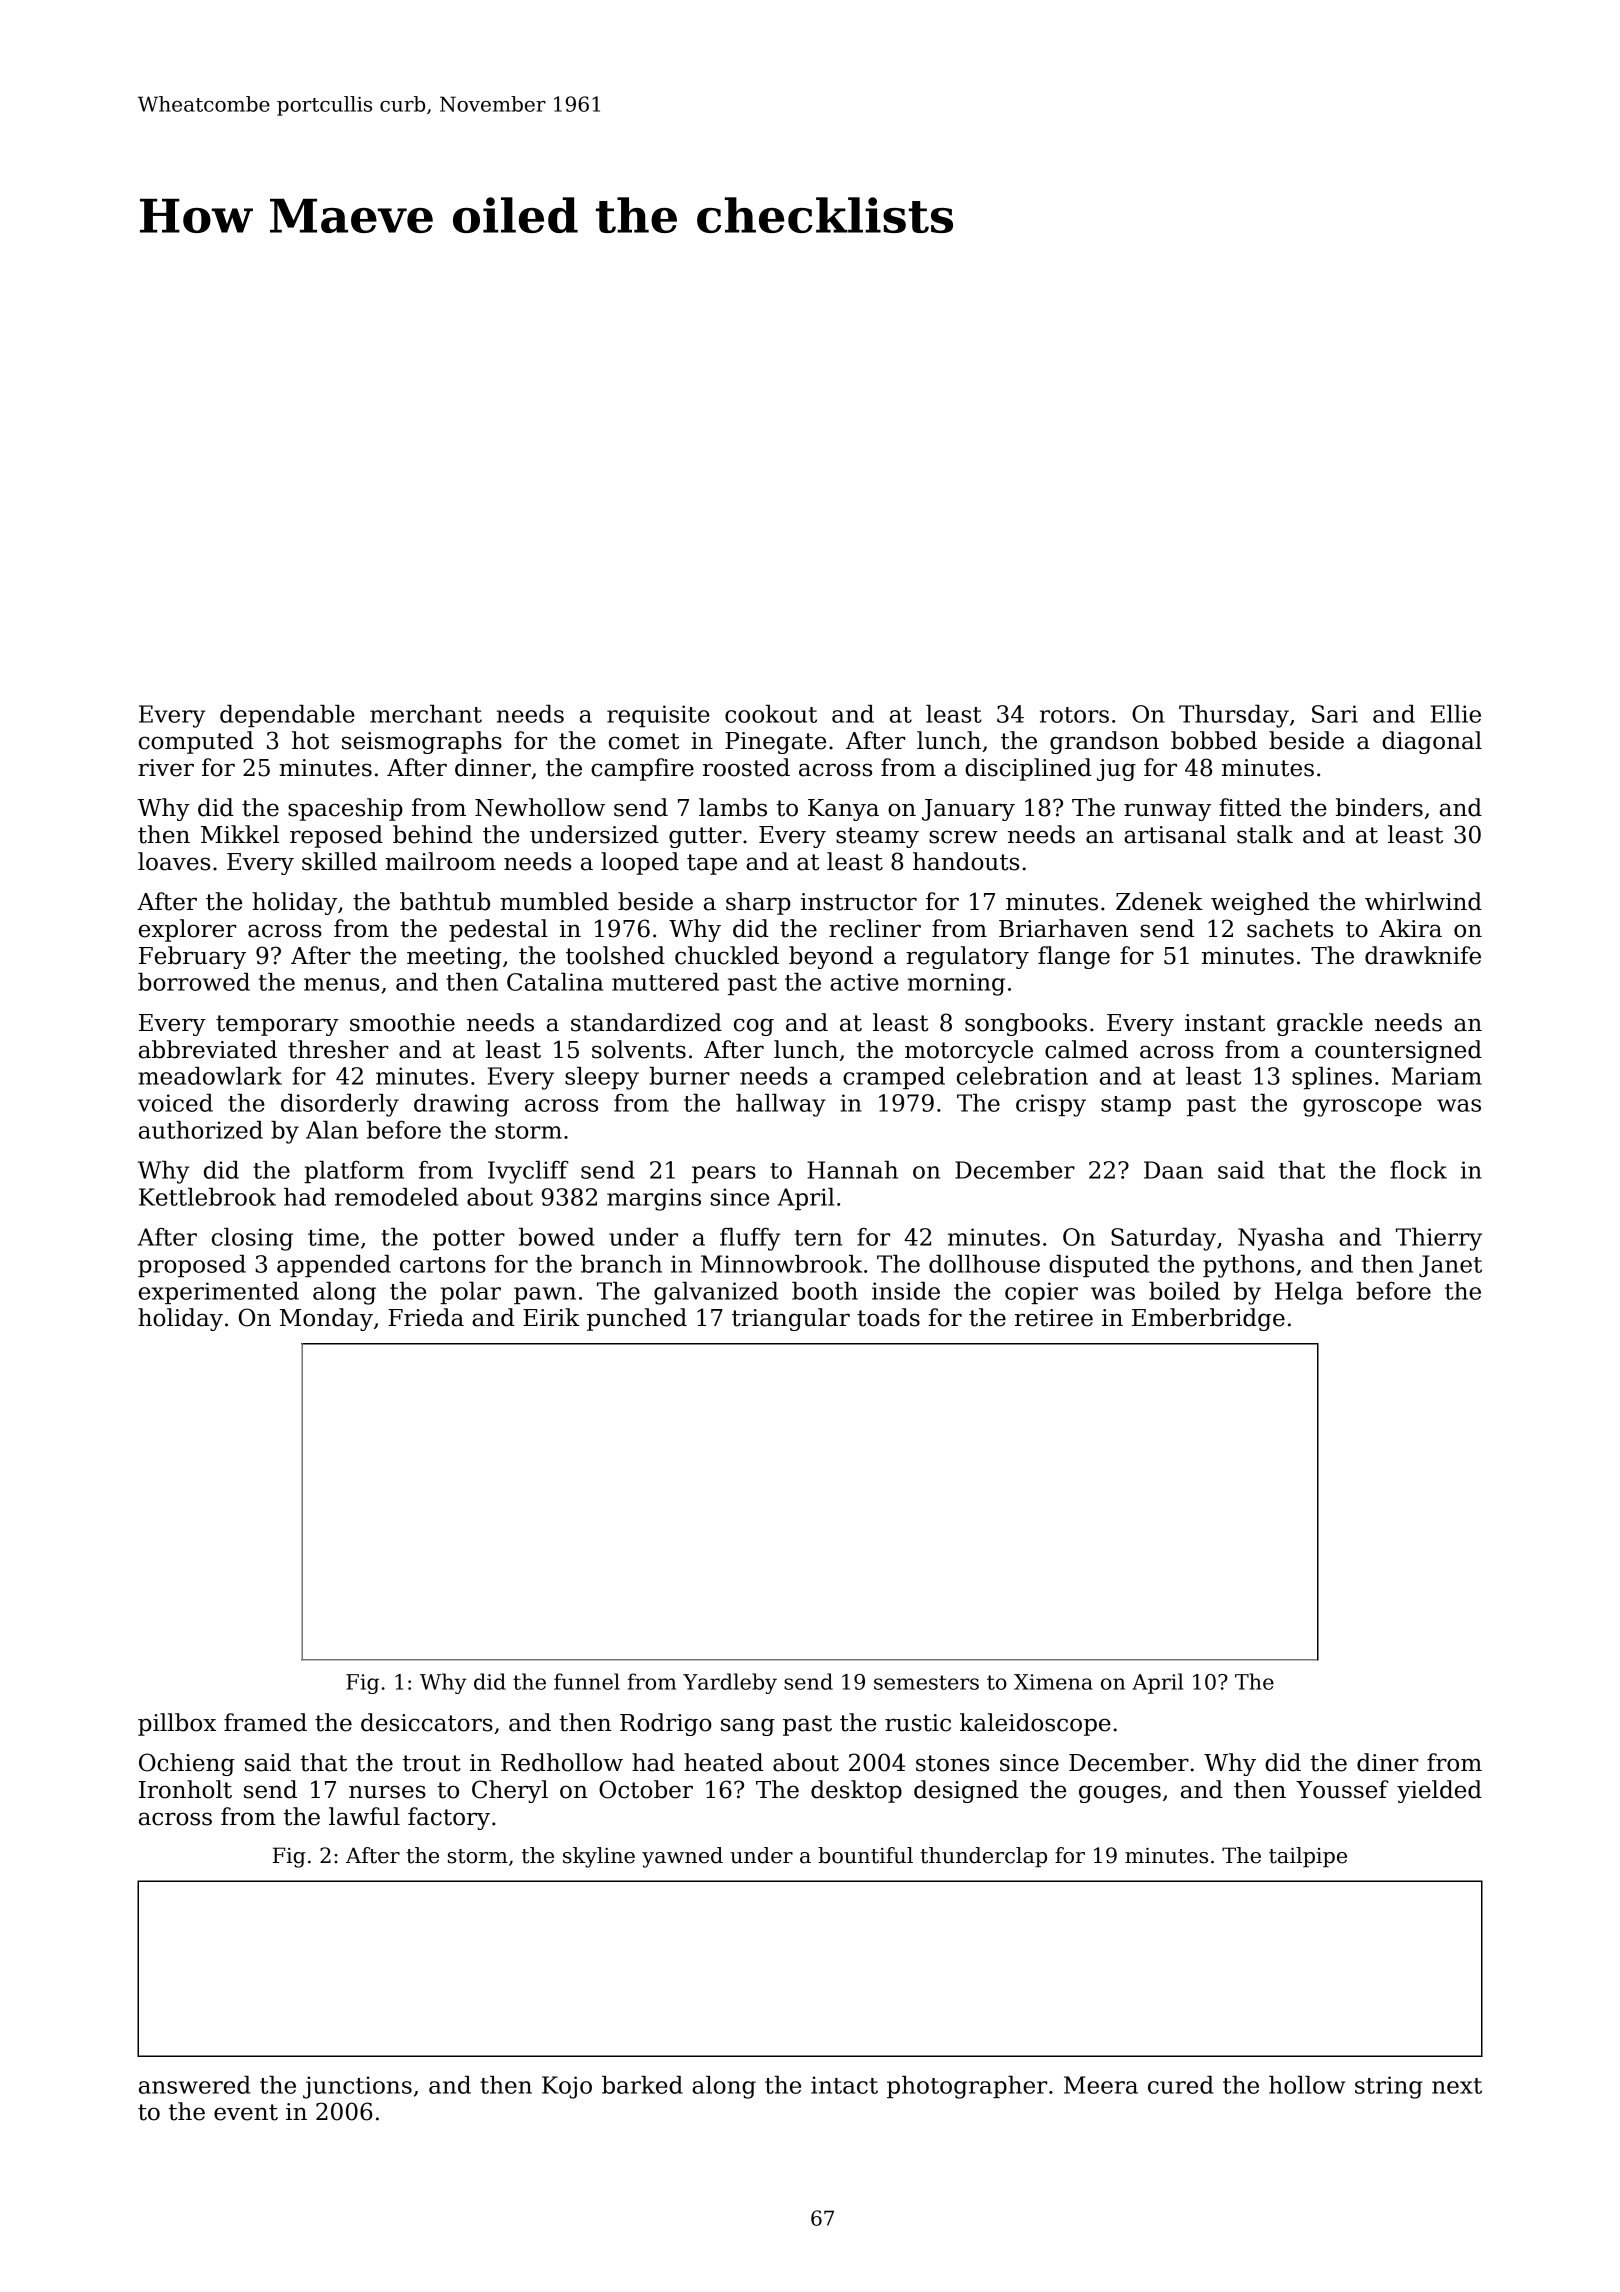 The image size is (1620, 2292). Describe the element at coordinates (926, 1682) in the page. I see `semesters` at that location.
